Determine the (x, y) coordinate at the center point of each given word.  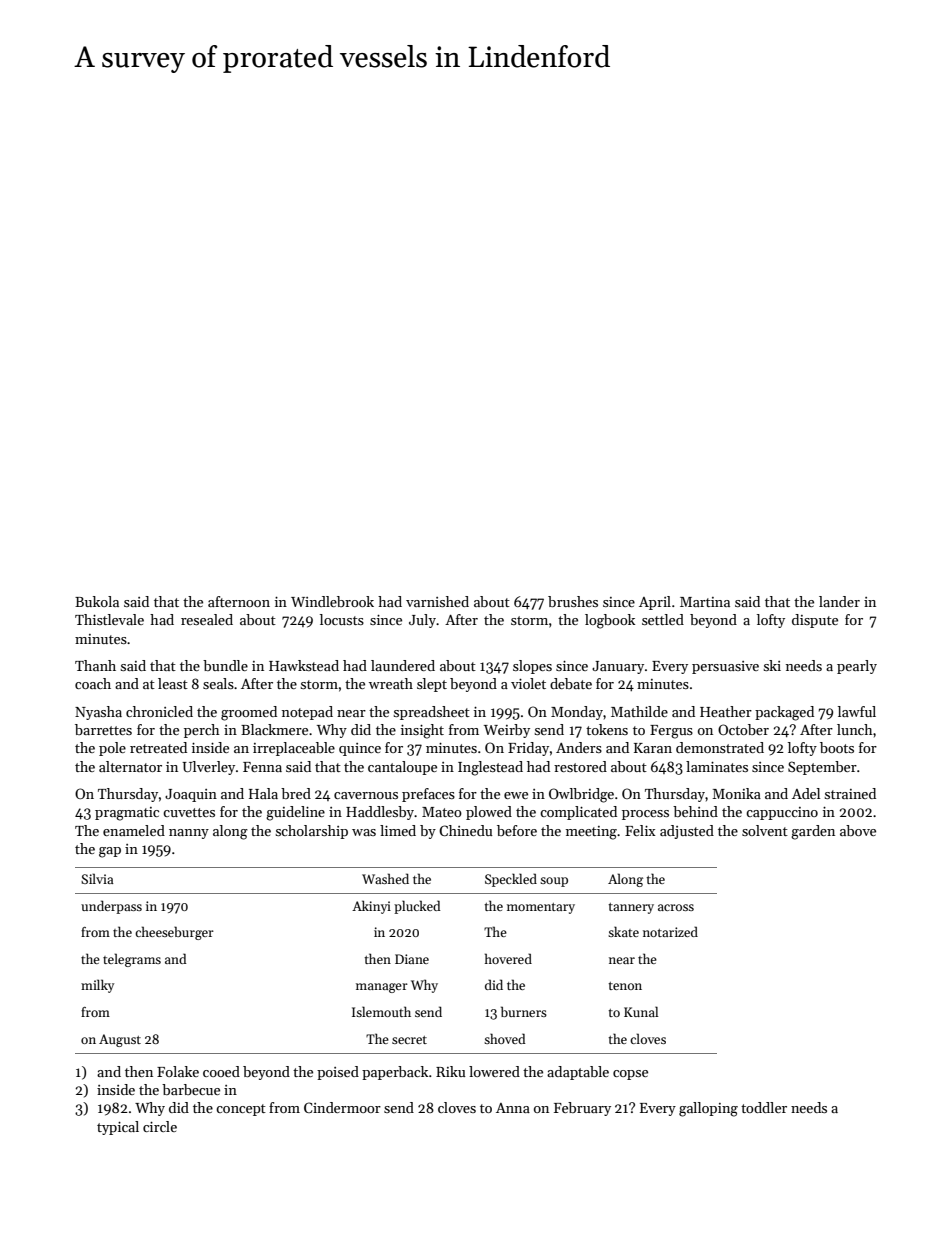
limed (398, 830)
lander (839, 601)
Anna (513, 1108)
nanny (189, 834)
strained (850, 793)
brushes (573, 601)
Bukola (97, 601)
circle (160, 1126)
